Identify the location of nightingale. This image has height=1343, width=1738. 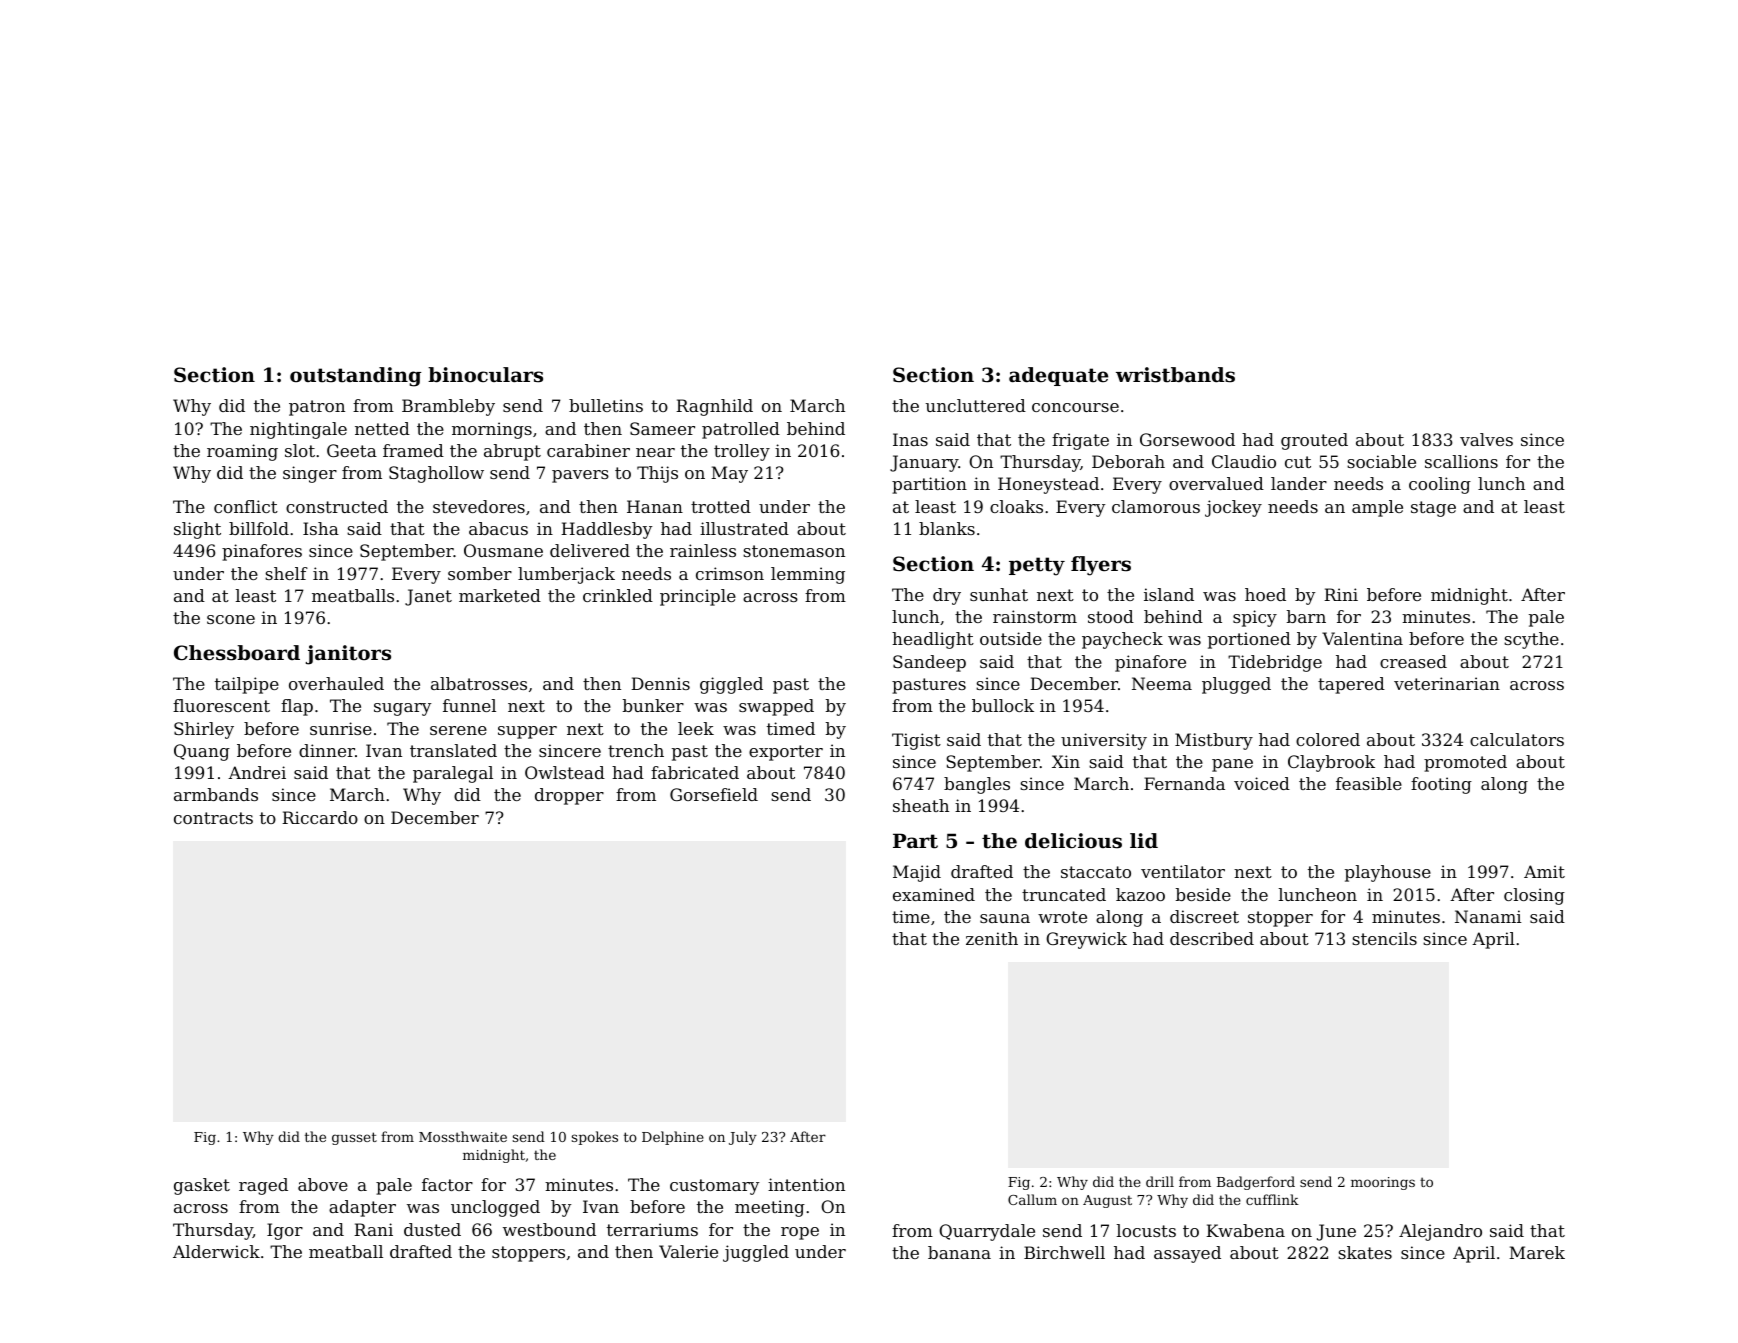
(298, 430).
